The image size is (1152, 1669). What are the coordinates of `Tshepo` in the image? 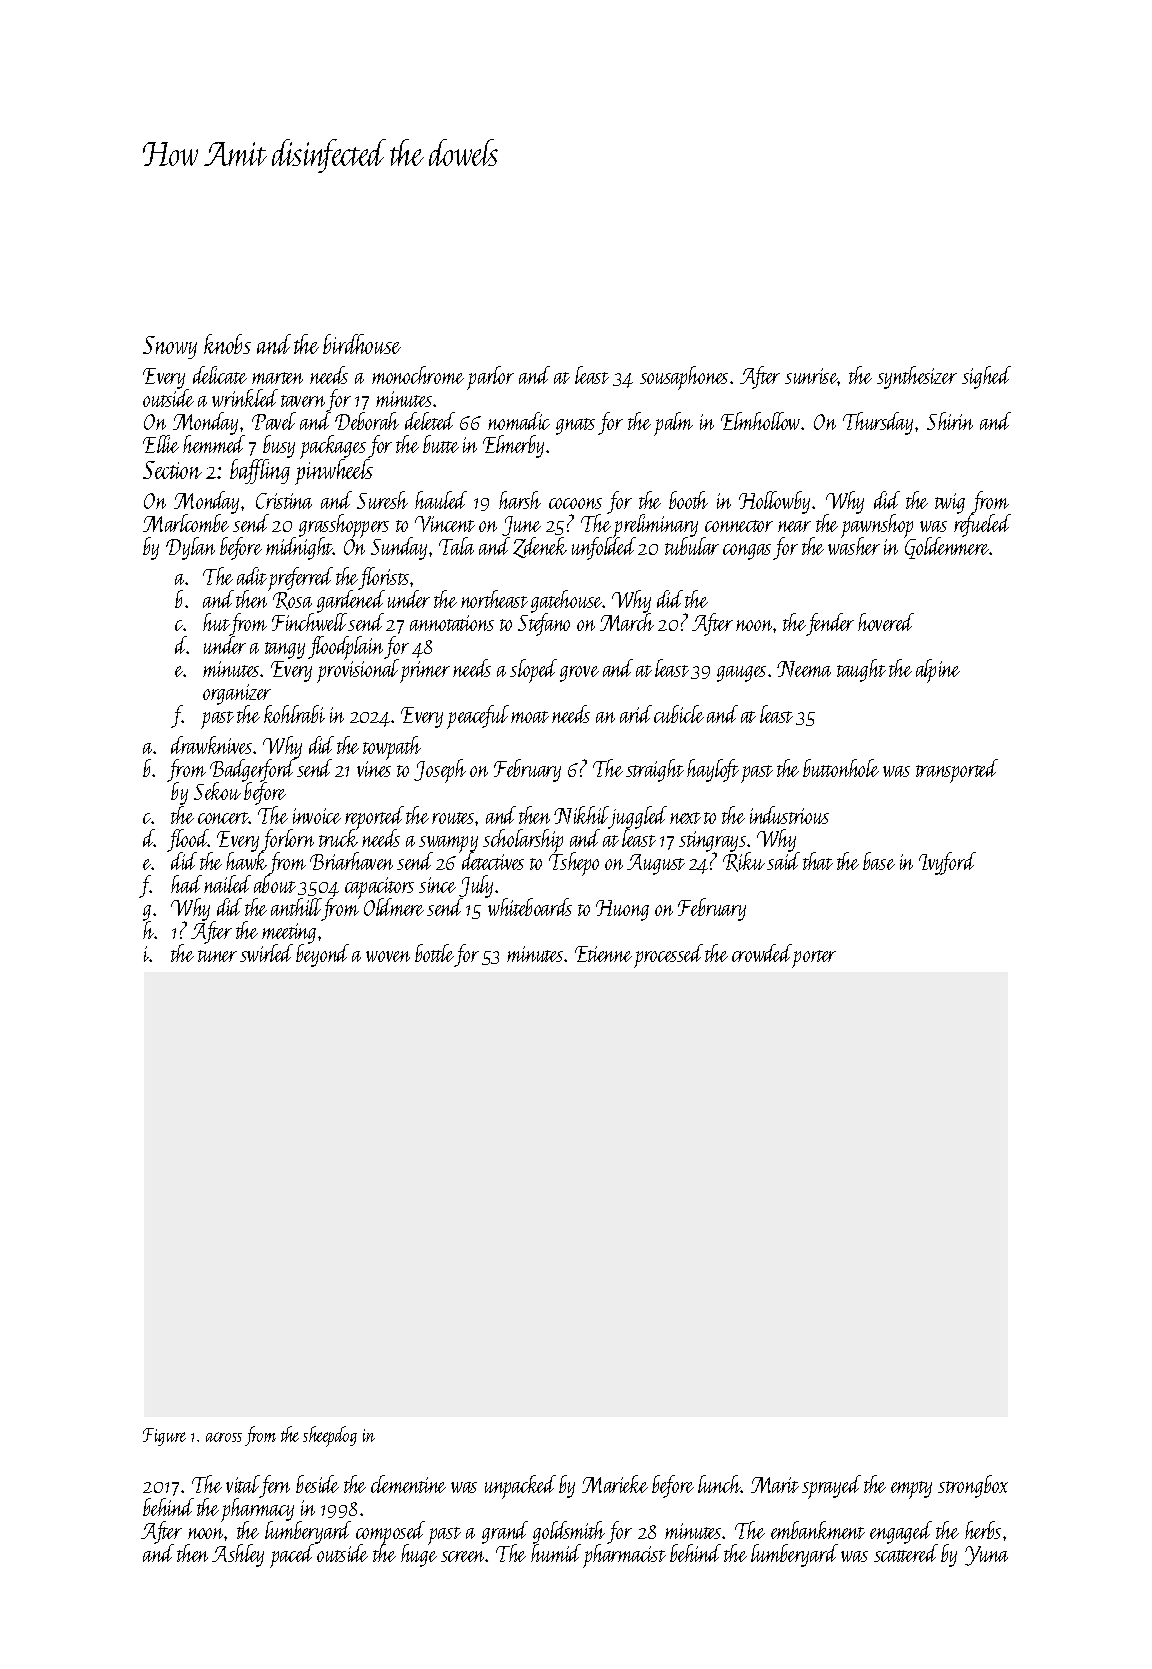 It's located at (574, 864).
